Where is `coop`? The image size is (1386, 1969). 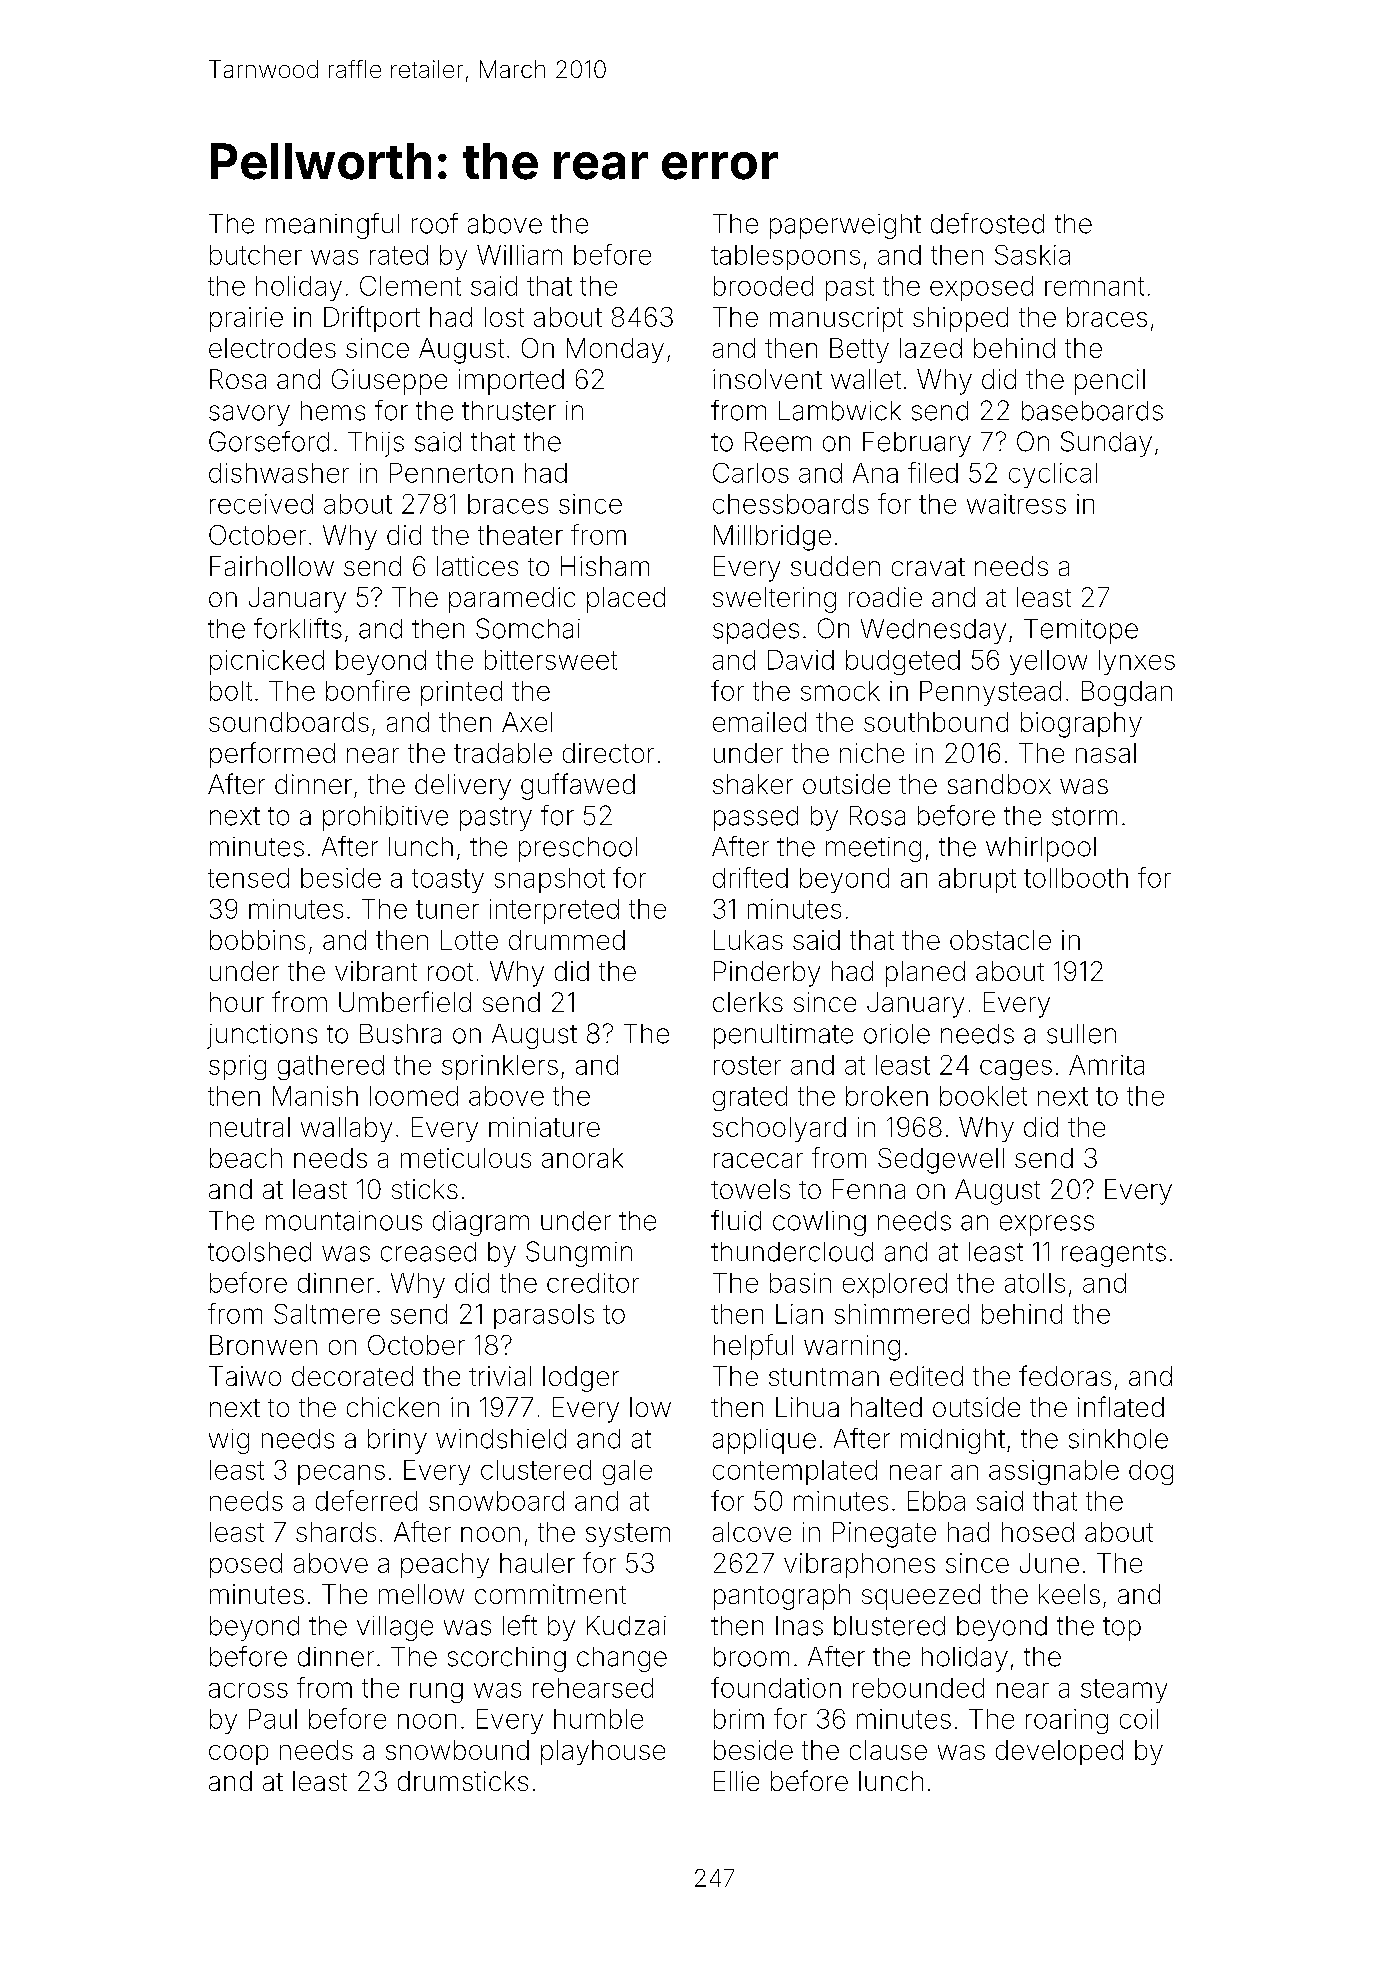 coop is located at coordinates (238, 1755).
